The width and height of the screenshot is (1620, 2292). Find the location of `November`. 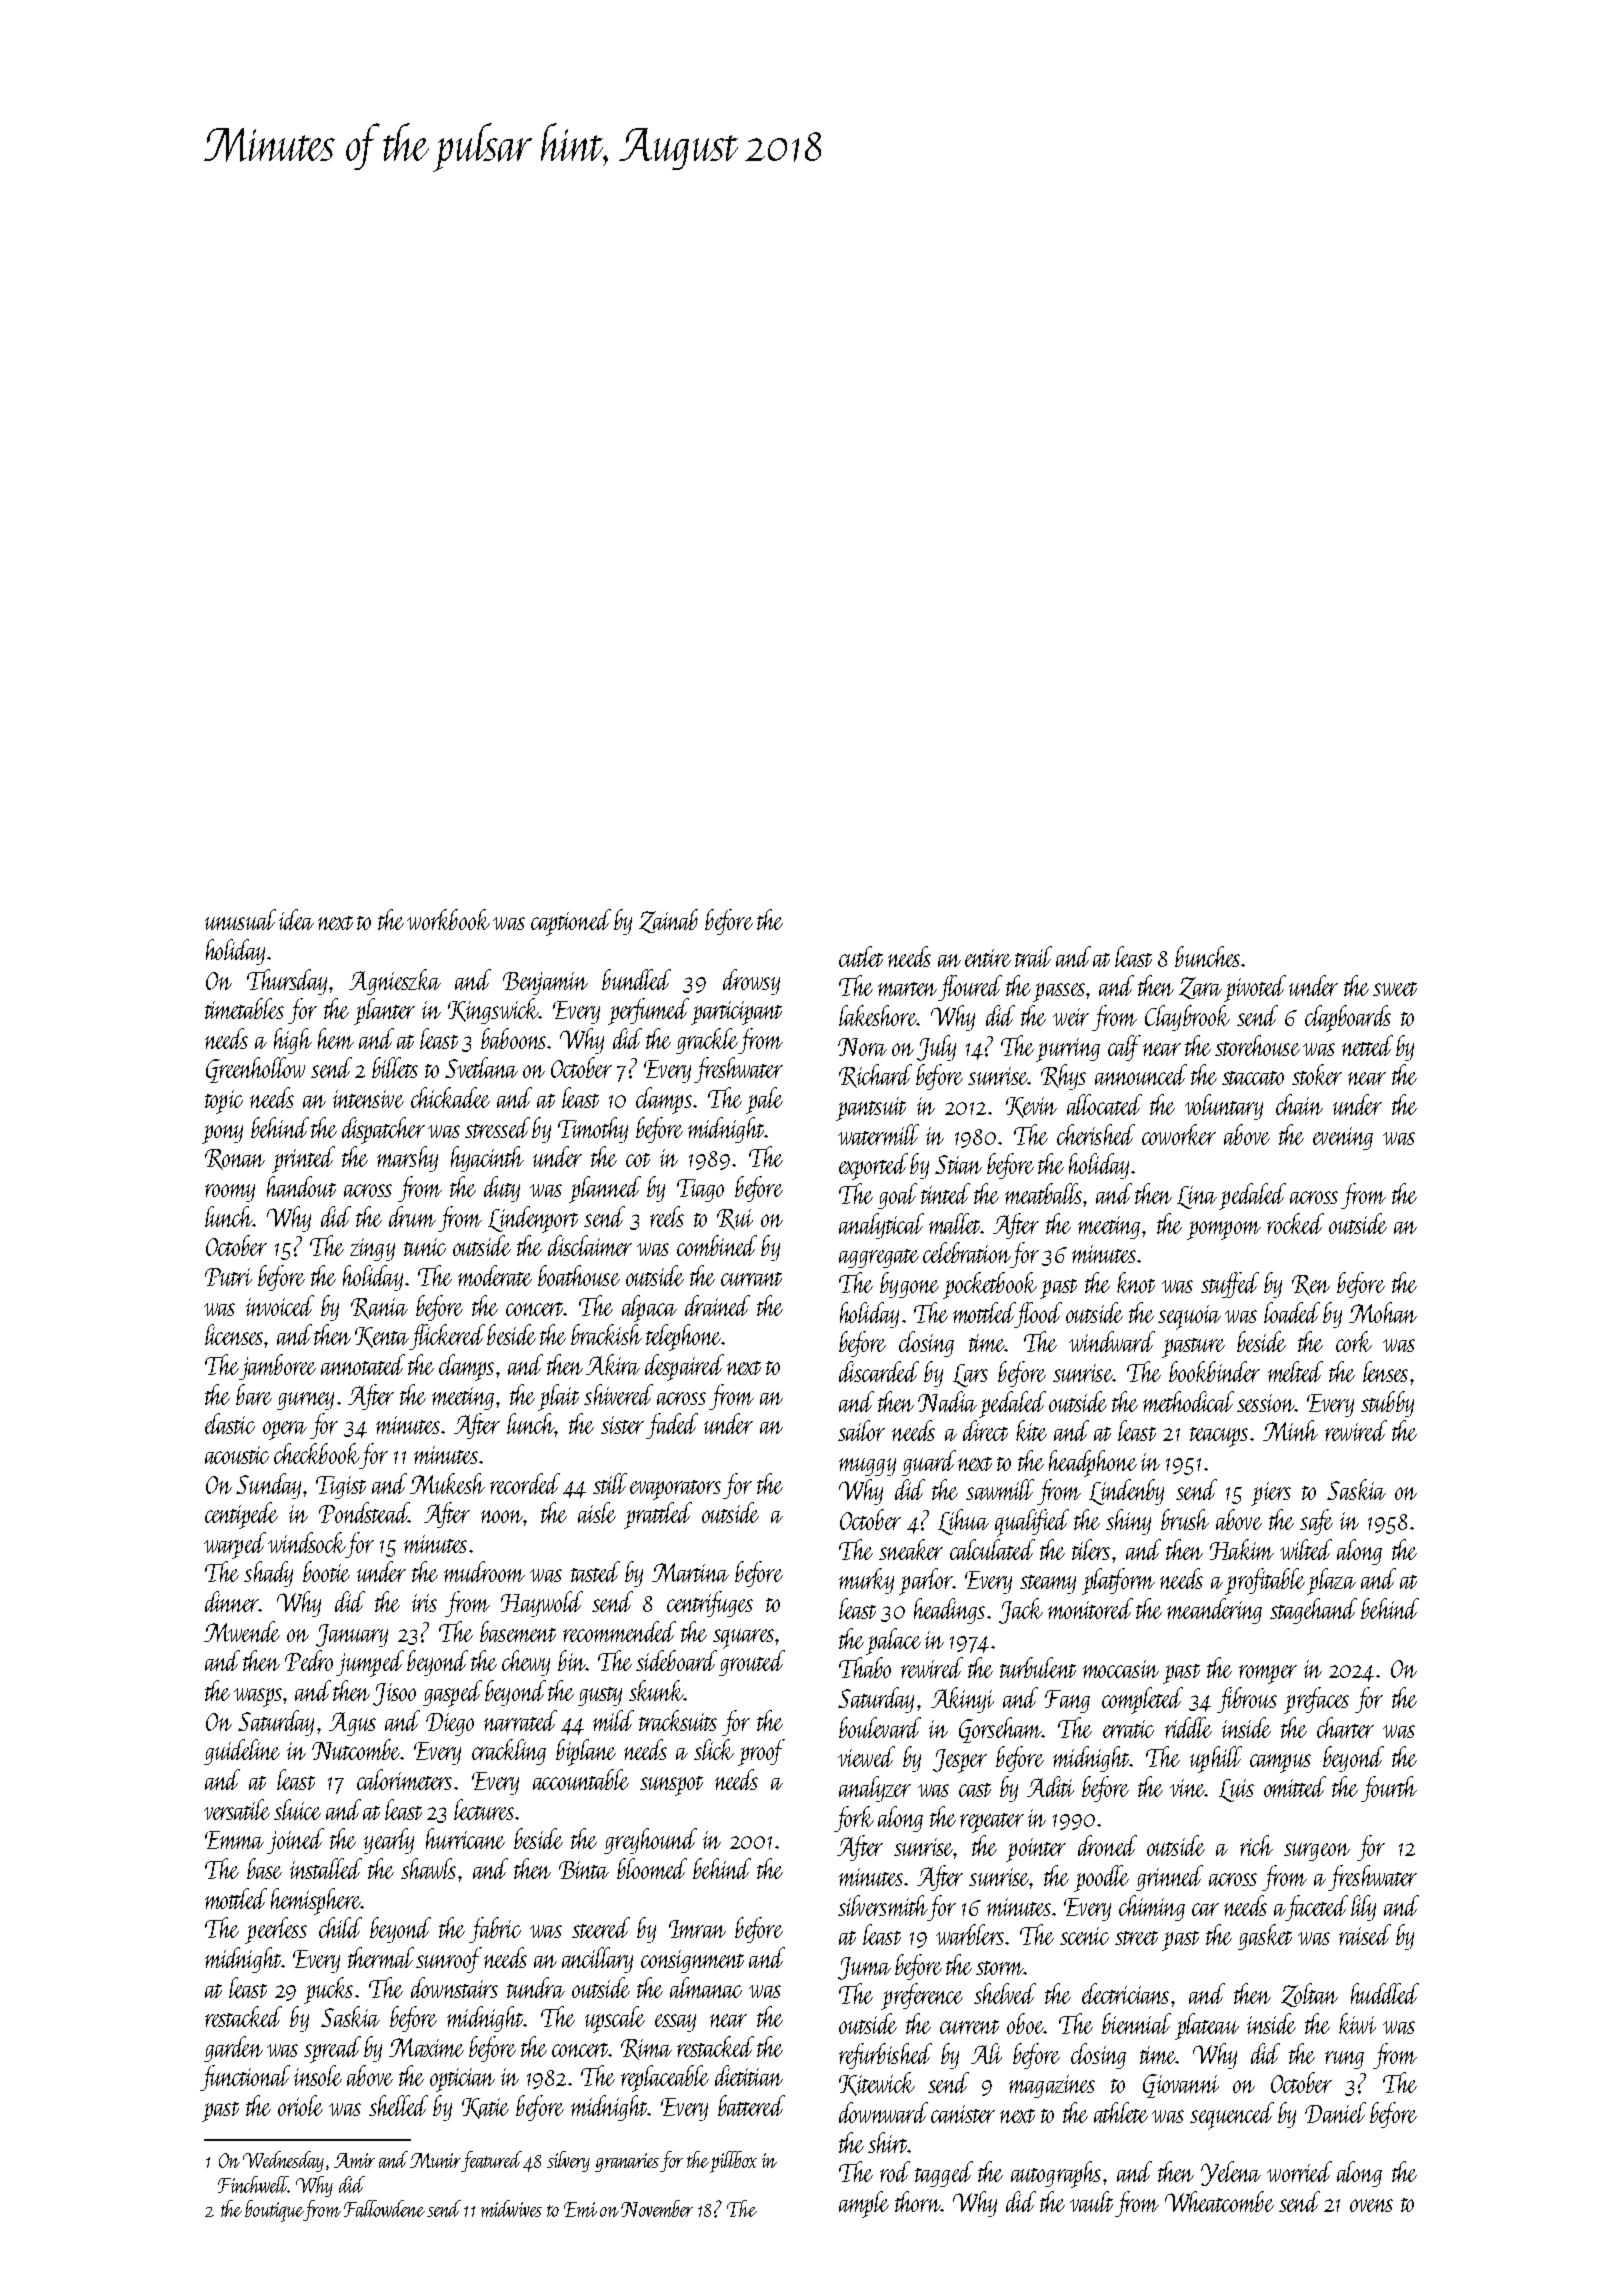

November is located at coordinates (657, 2208).
